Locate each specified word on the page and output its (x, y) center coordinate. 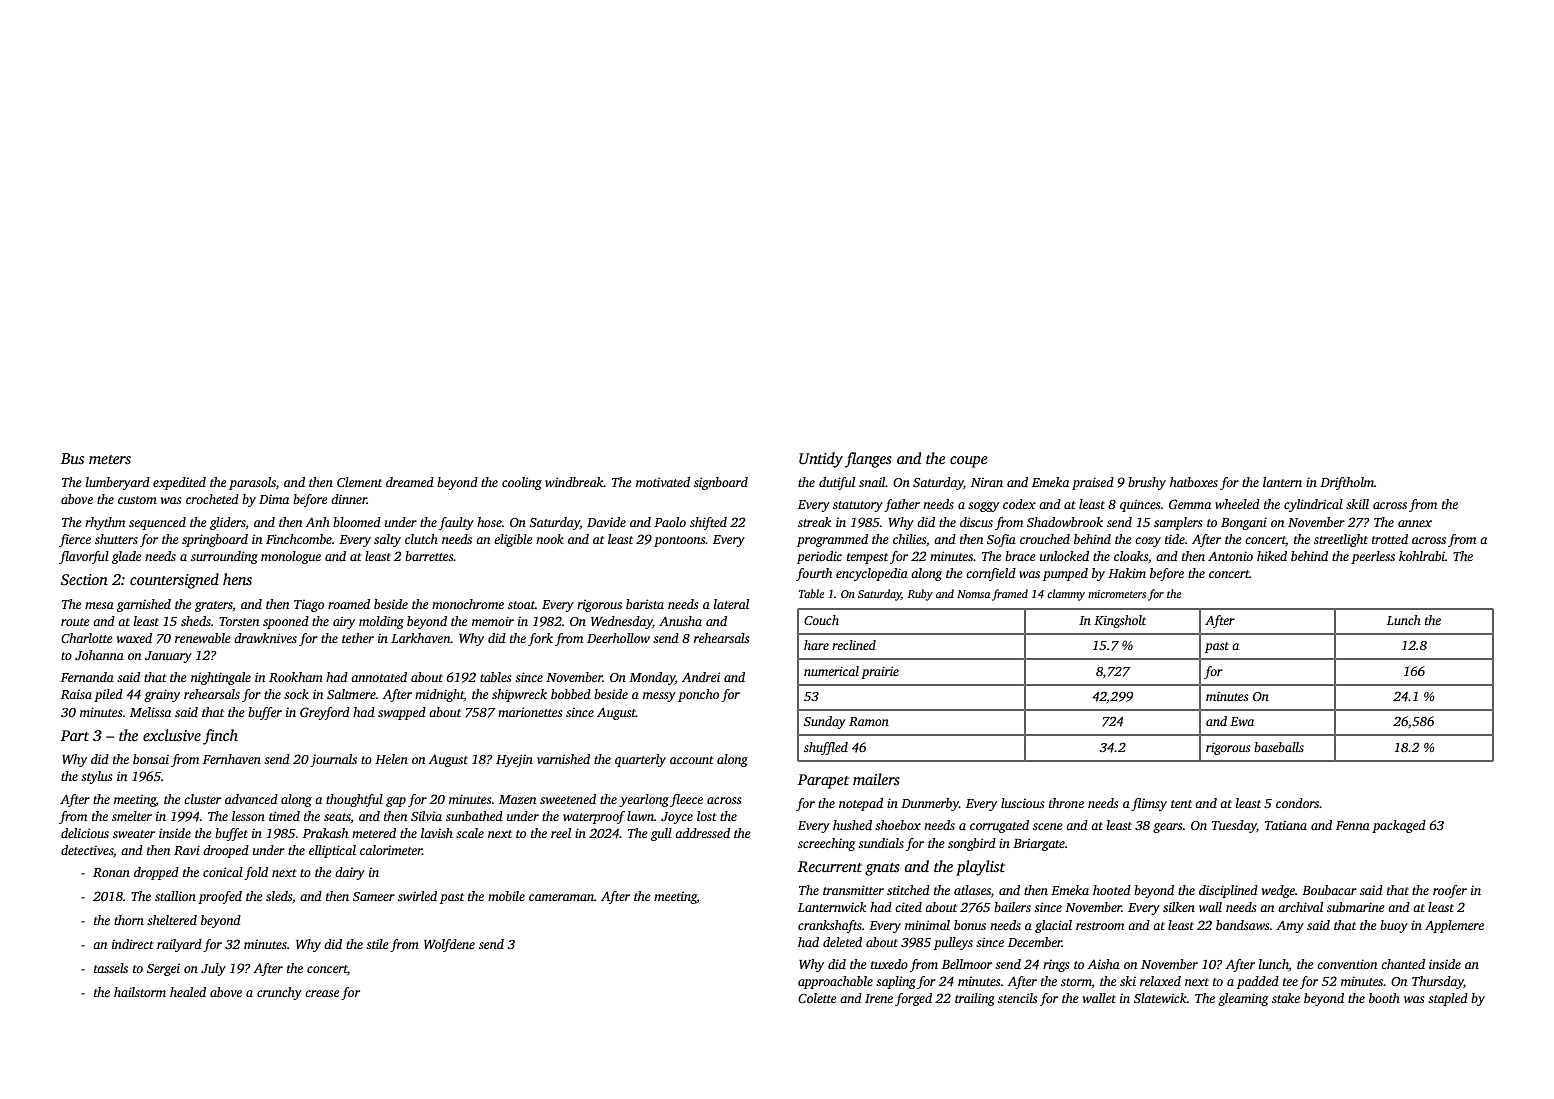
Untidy (821, 460)
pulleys (953, 943)
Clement (359, 482)
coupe (968, 462)
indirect (133, 944)
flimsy (1149, 804)
